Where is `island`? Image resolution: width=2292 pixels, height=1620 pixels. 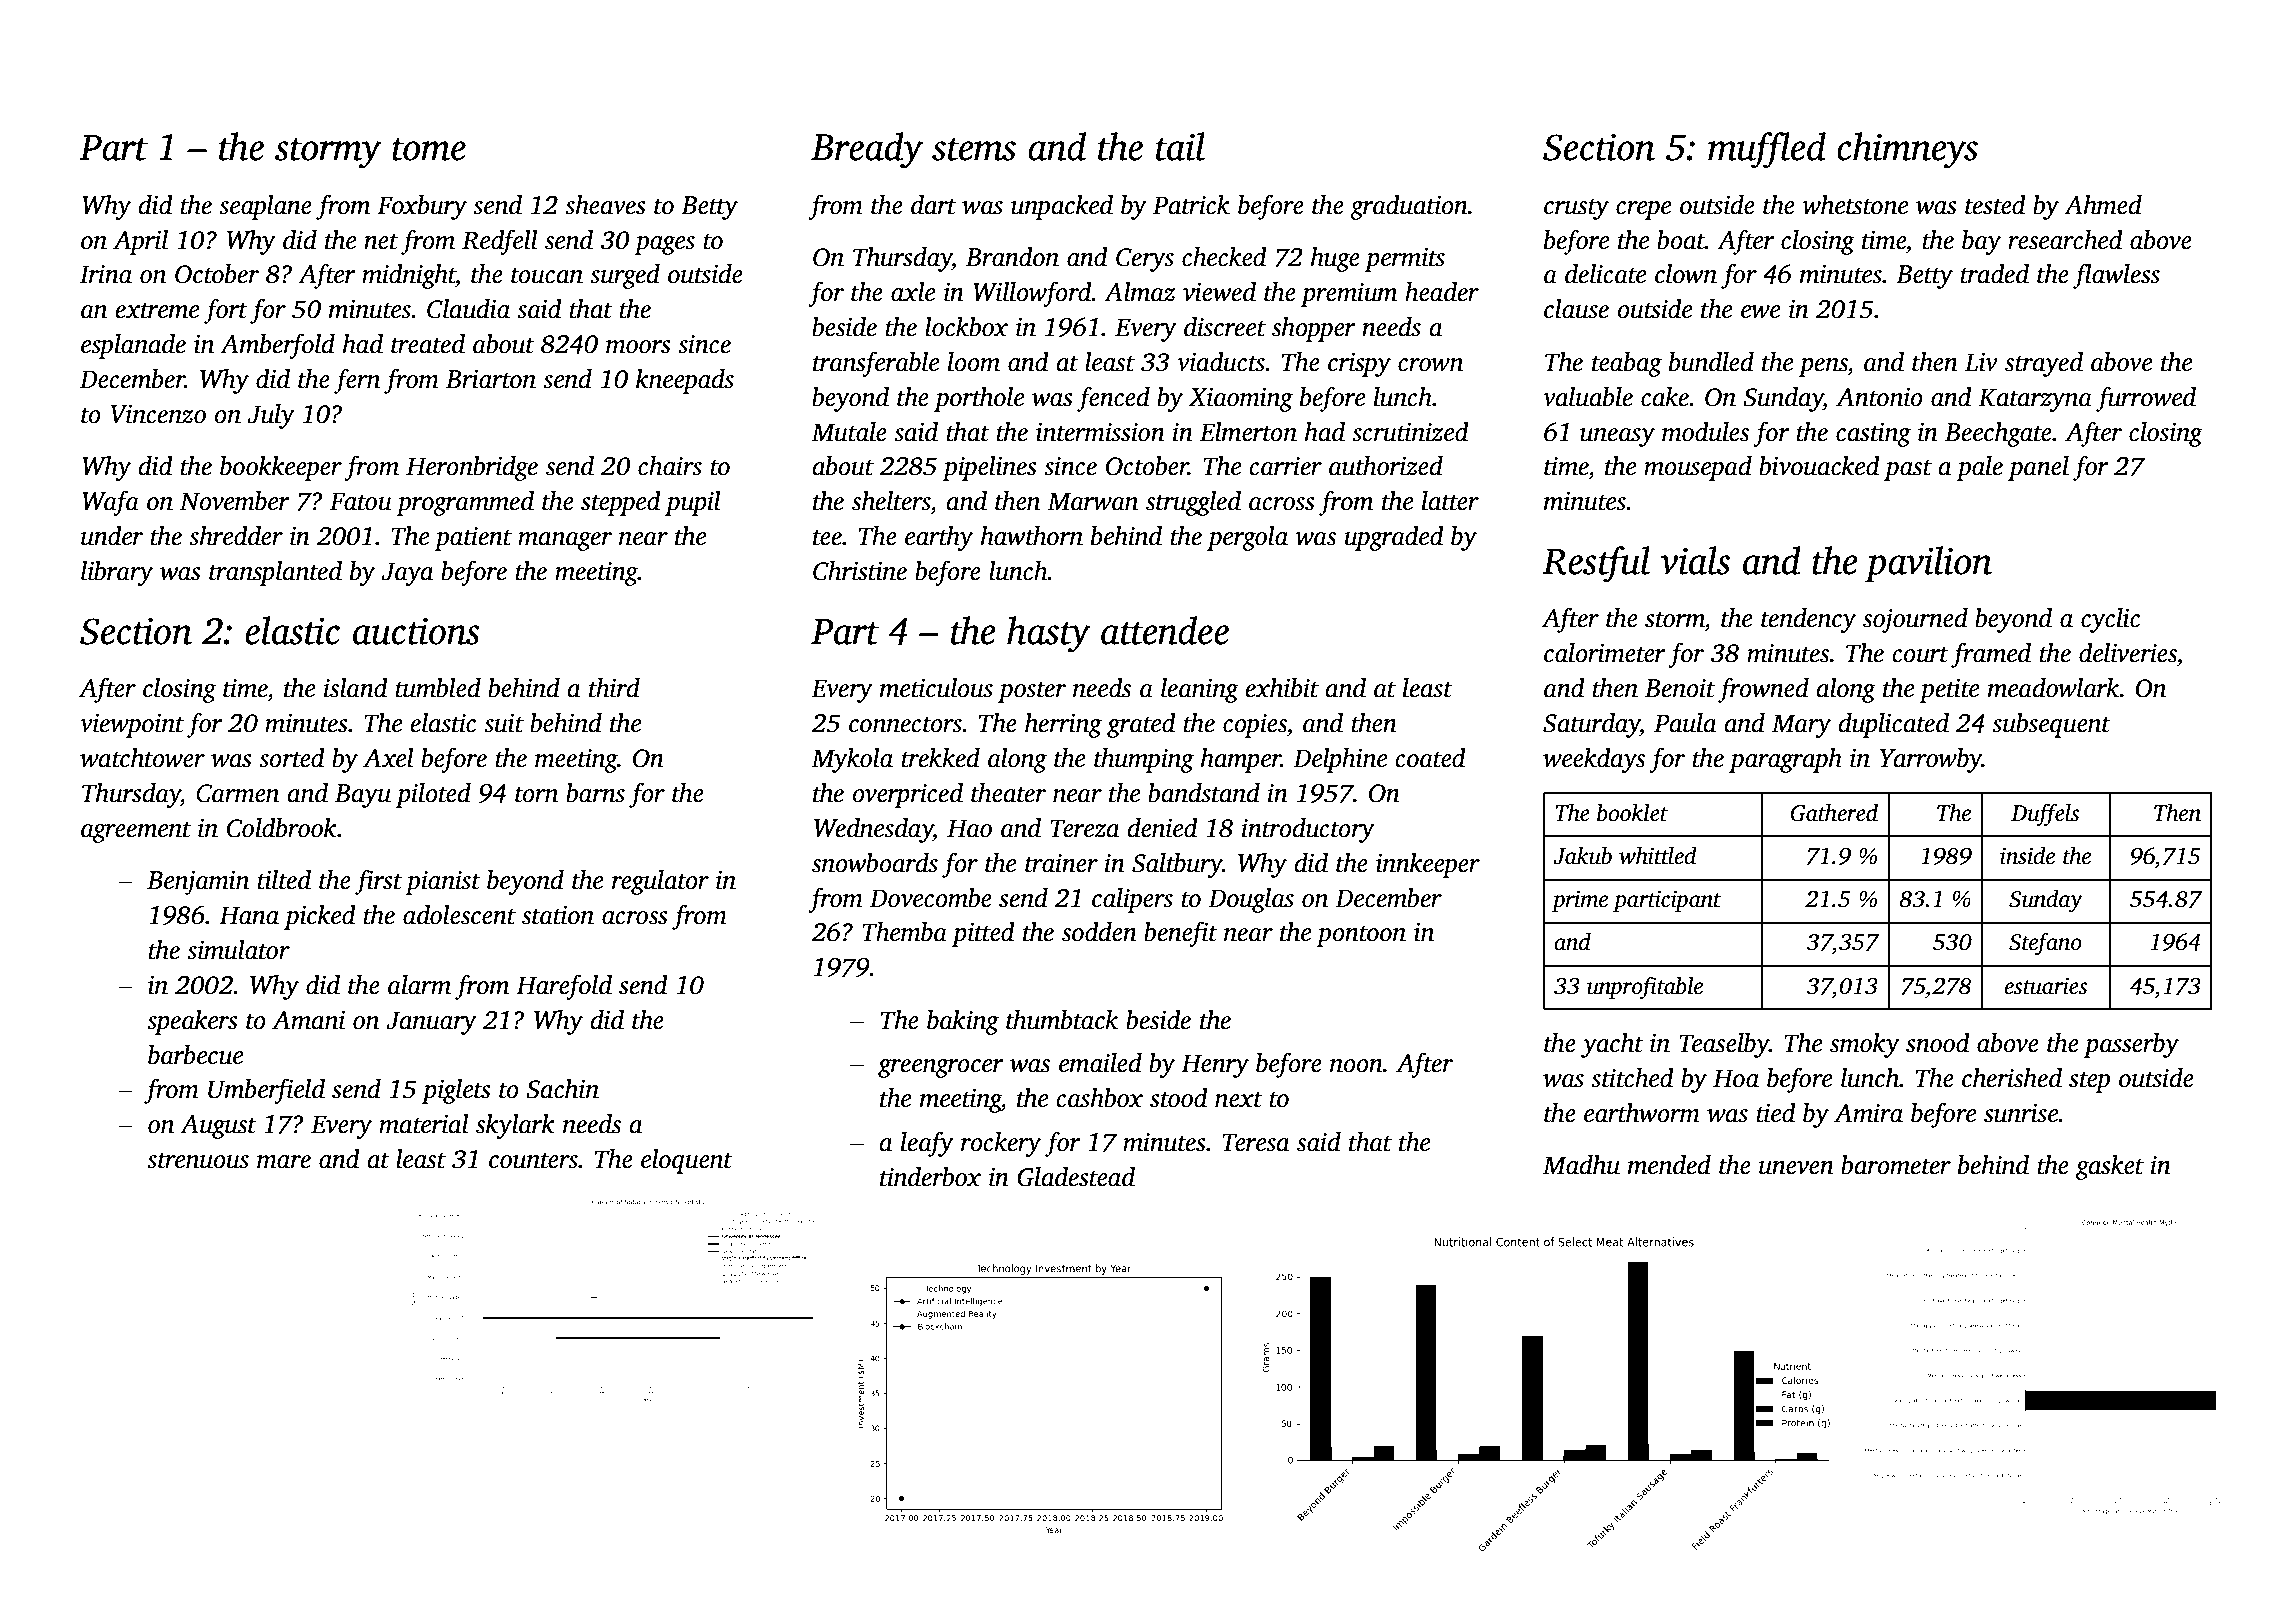 island is located at coordinates (355, 688).
